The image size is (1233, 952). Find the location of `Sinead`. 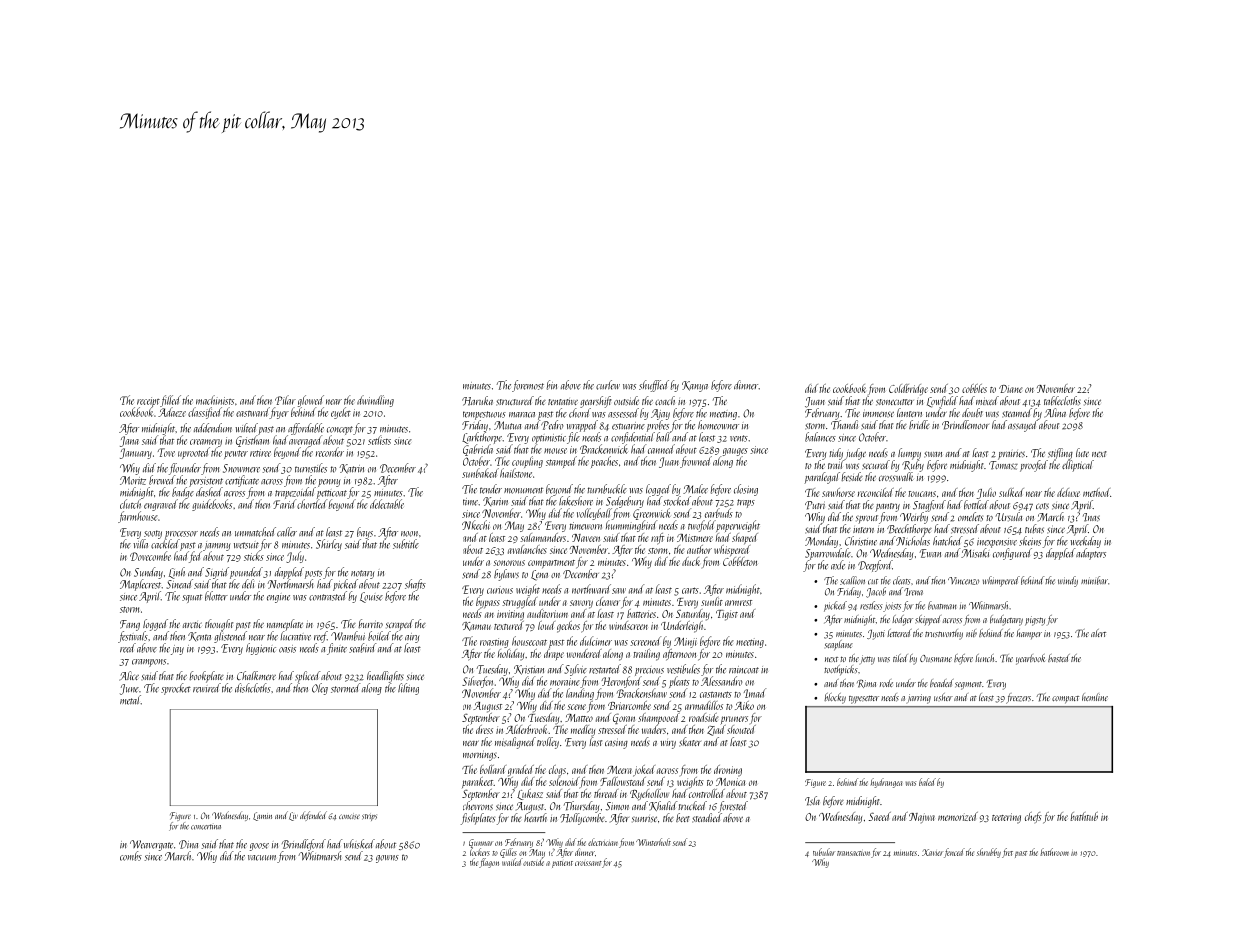

Sinead is located at coordinates (179, 584).
